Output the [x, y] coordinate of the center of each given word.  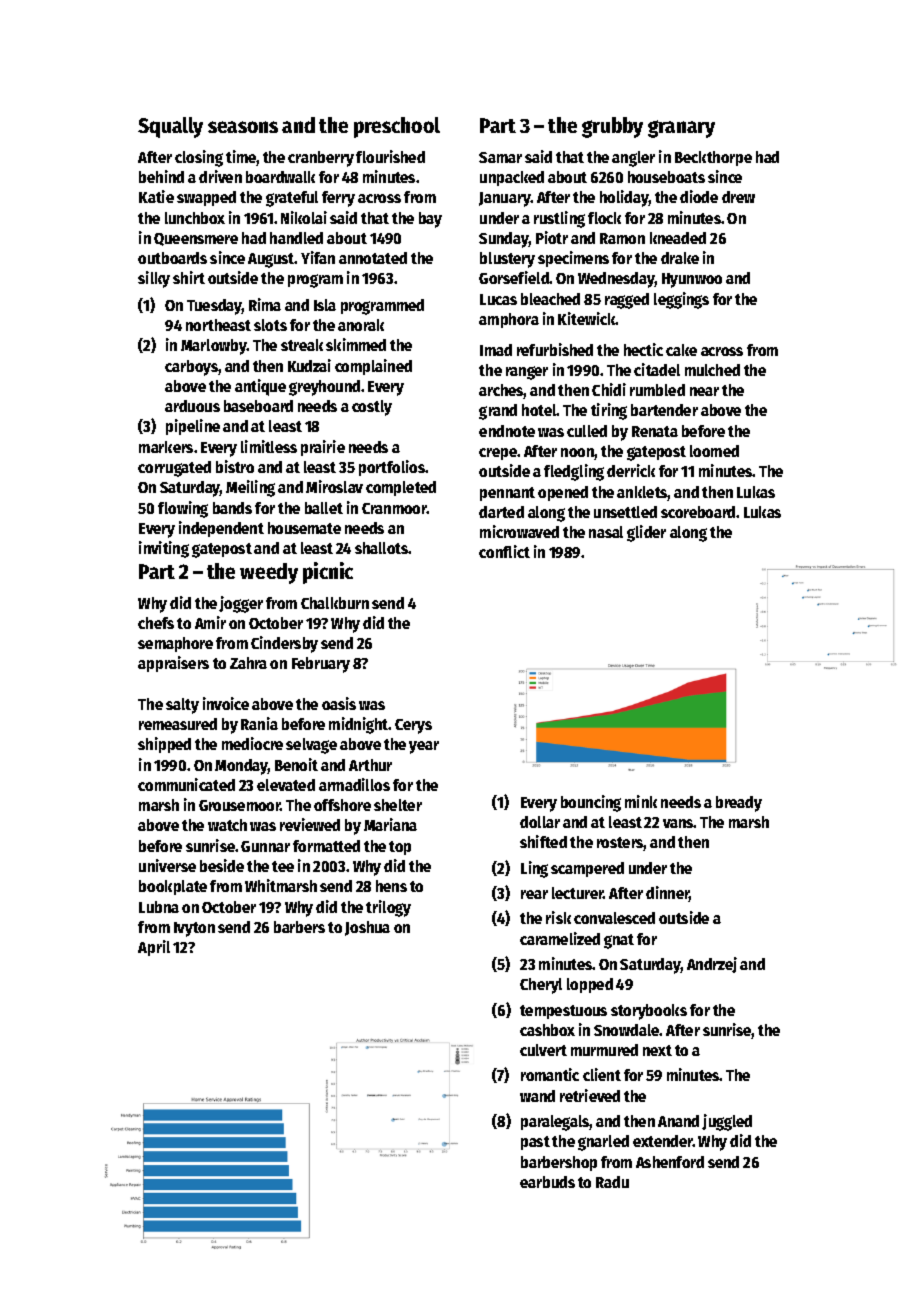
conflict [504, 551]
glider [646, 533]
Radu [612, 1182]
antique [260, 387]
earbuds [547, 1182]
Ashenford [670, 1162]
